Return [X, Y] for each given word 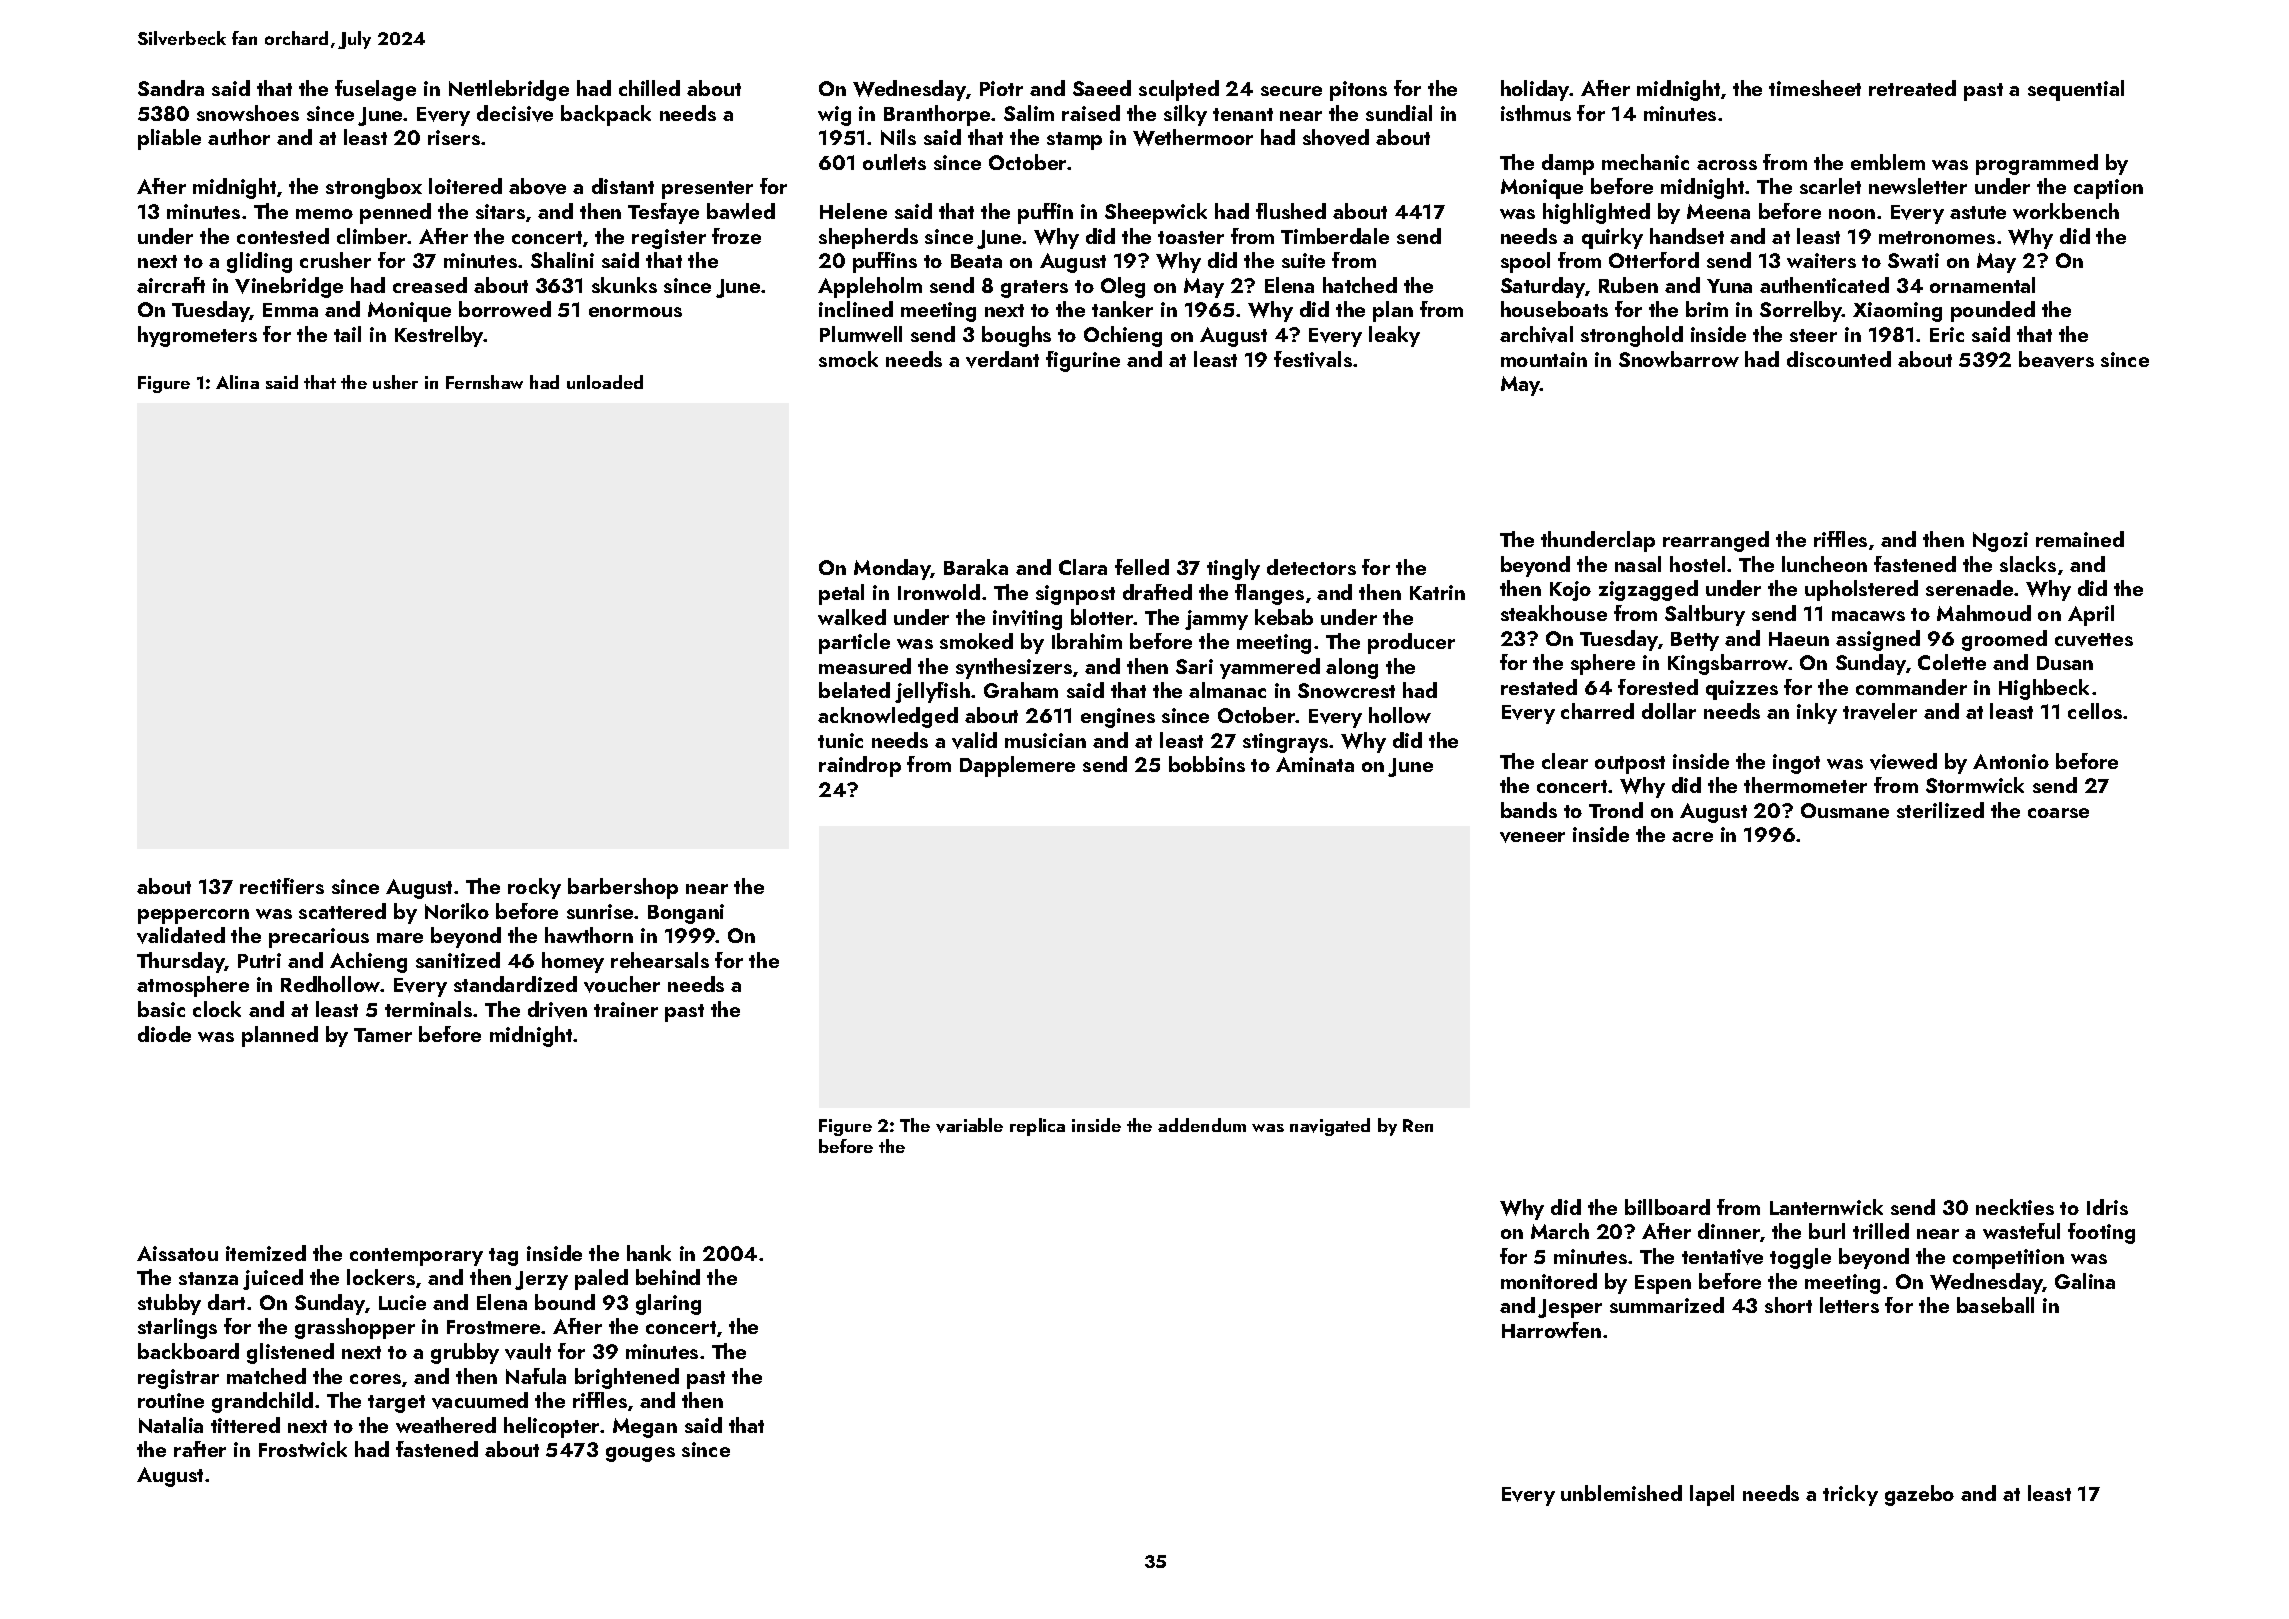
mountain [1544, 359]
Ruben [1628, 285]
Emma [290, 310]
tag [503, 1257]
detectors [1311, 567]
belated [854, 690]
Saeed [1102, 88]
